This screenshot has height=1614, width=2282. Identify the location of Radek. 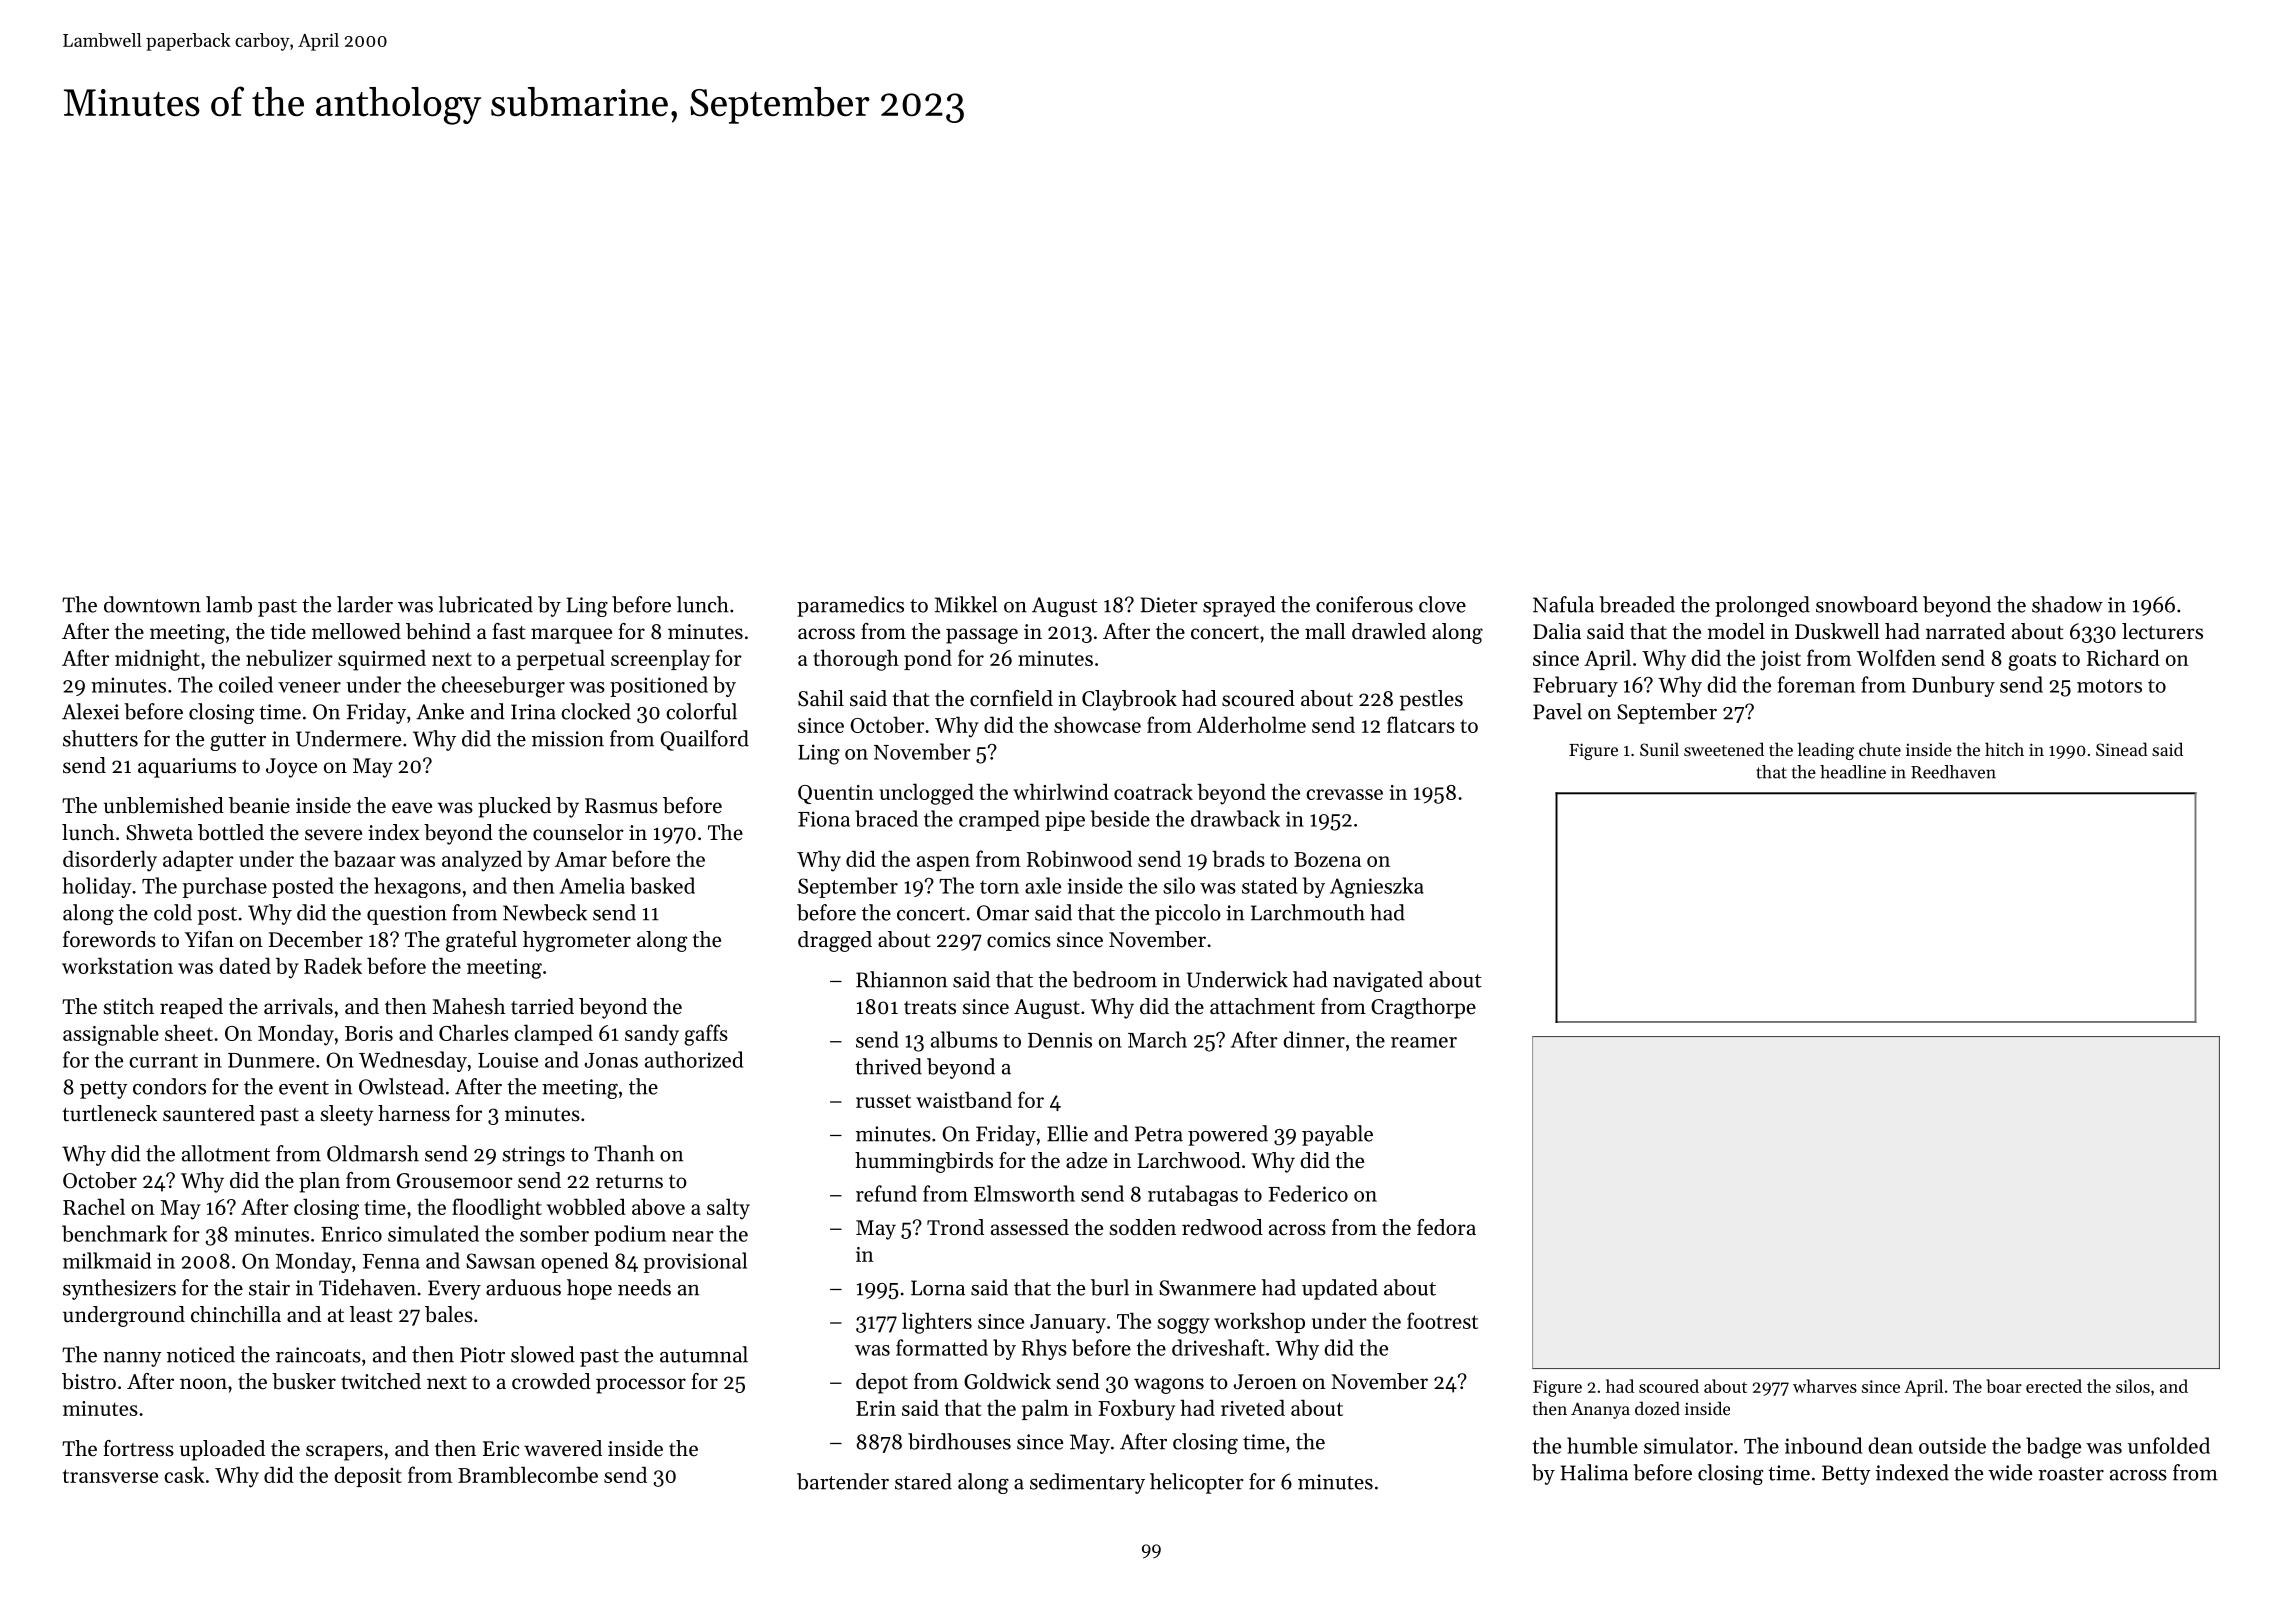
(333, 965).
